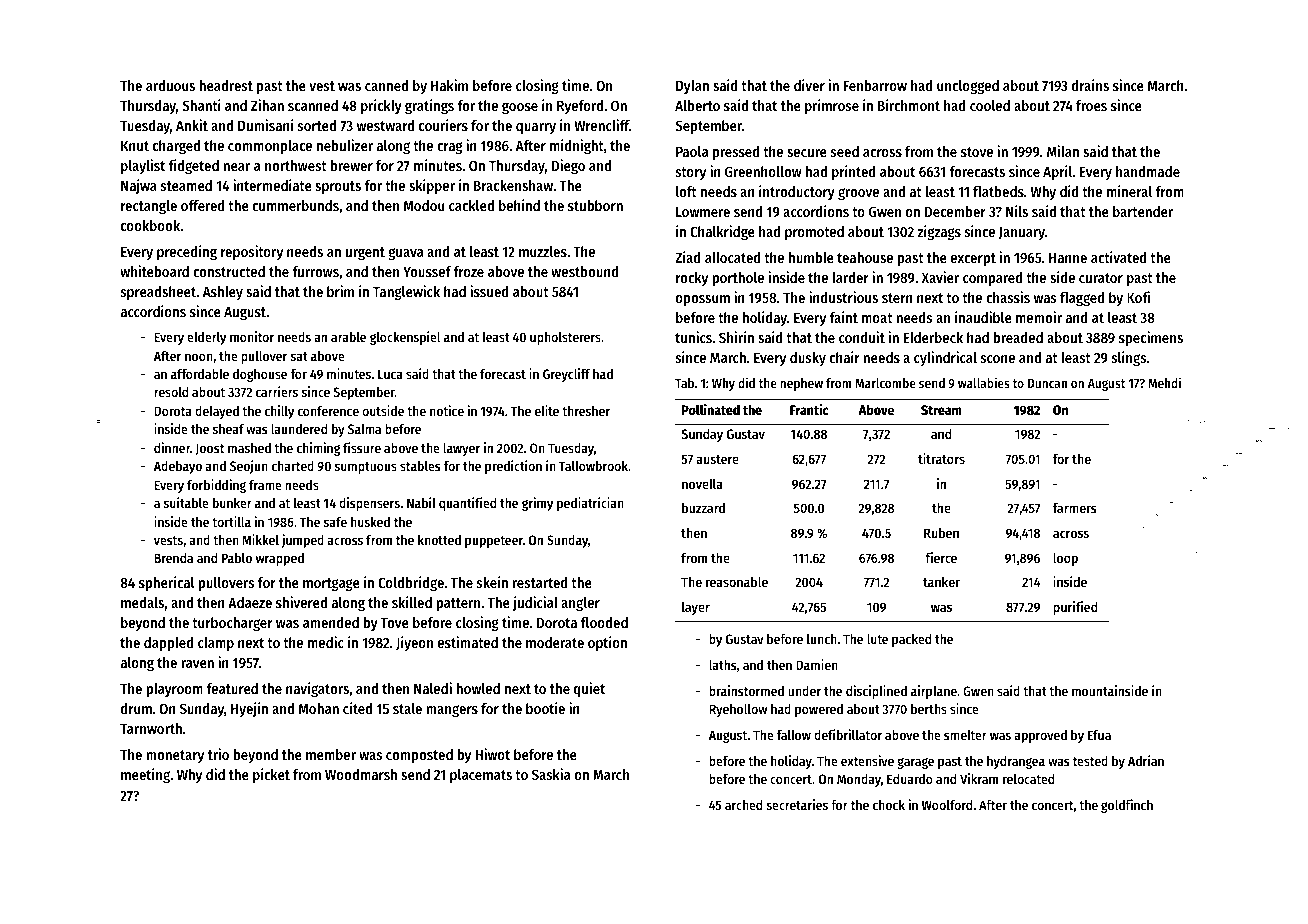 This screenshot has width=1308, height=924. What do you see at coordinates (223, 293) in the screenshot?
I see `Ashley` at bounding box center [223, 293].
